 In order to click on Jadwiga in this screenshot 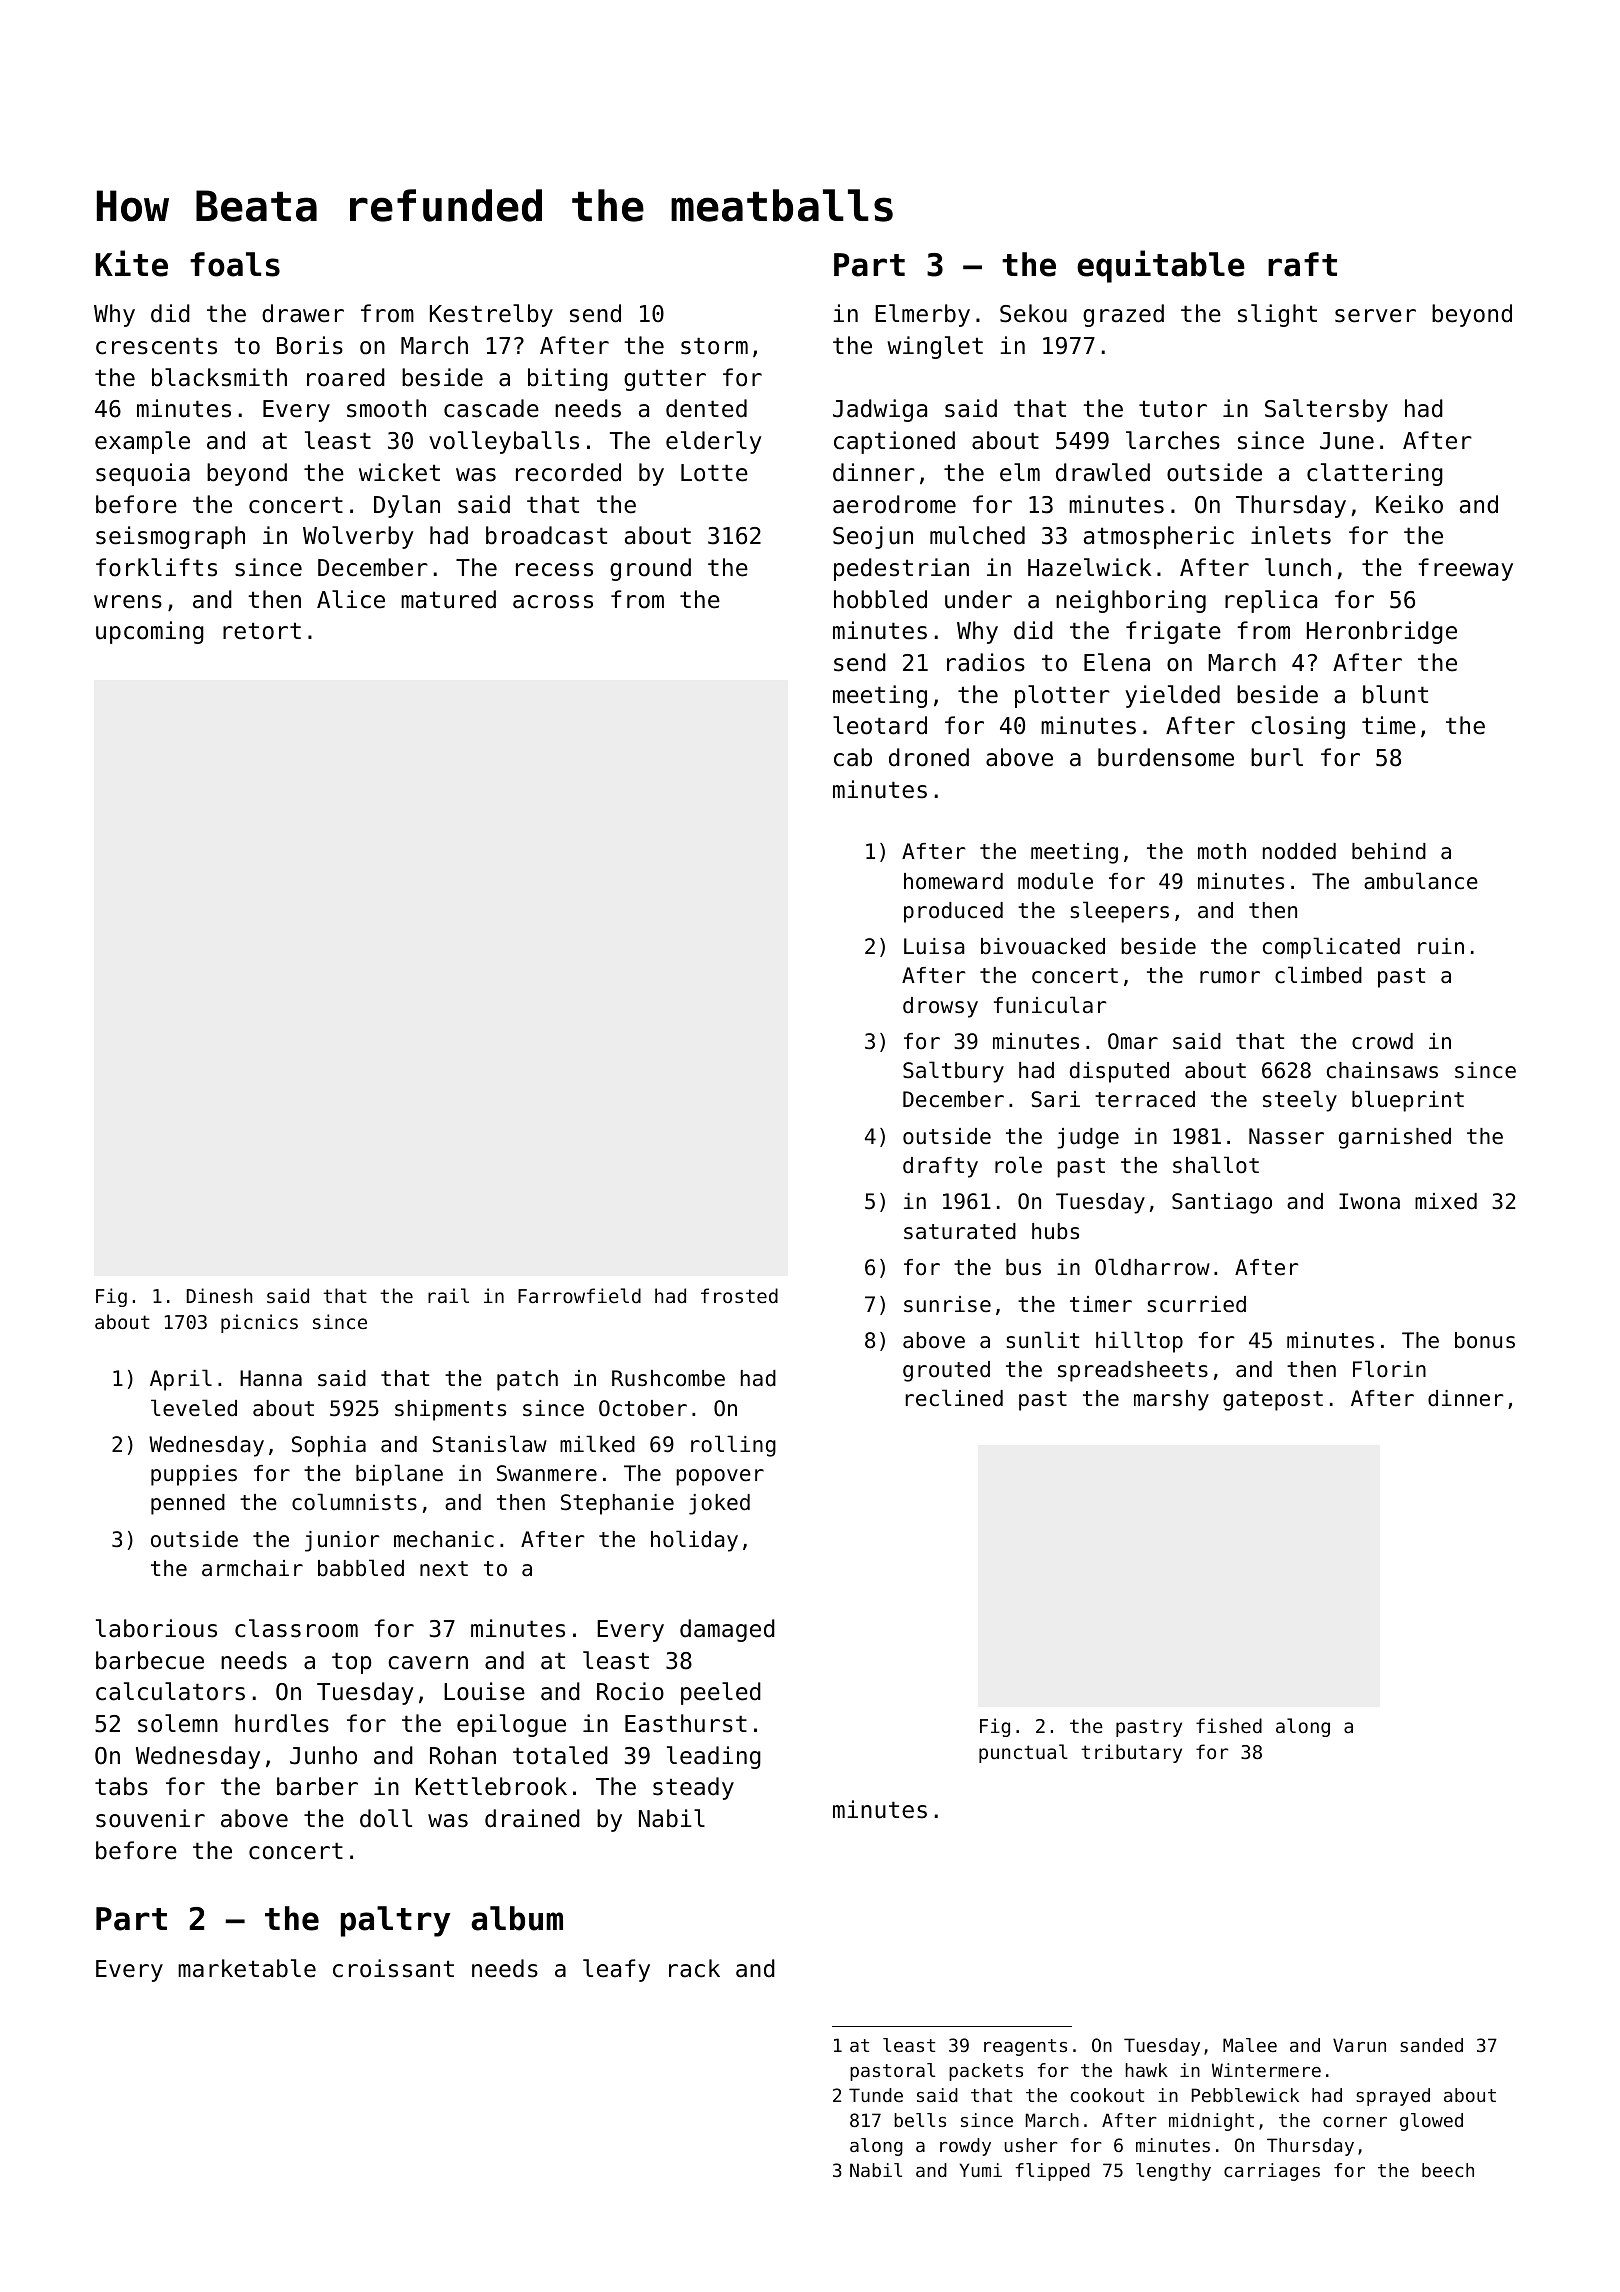, I will do `click(880, 410)`.
